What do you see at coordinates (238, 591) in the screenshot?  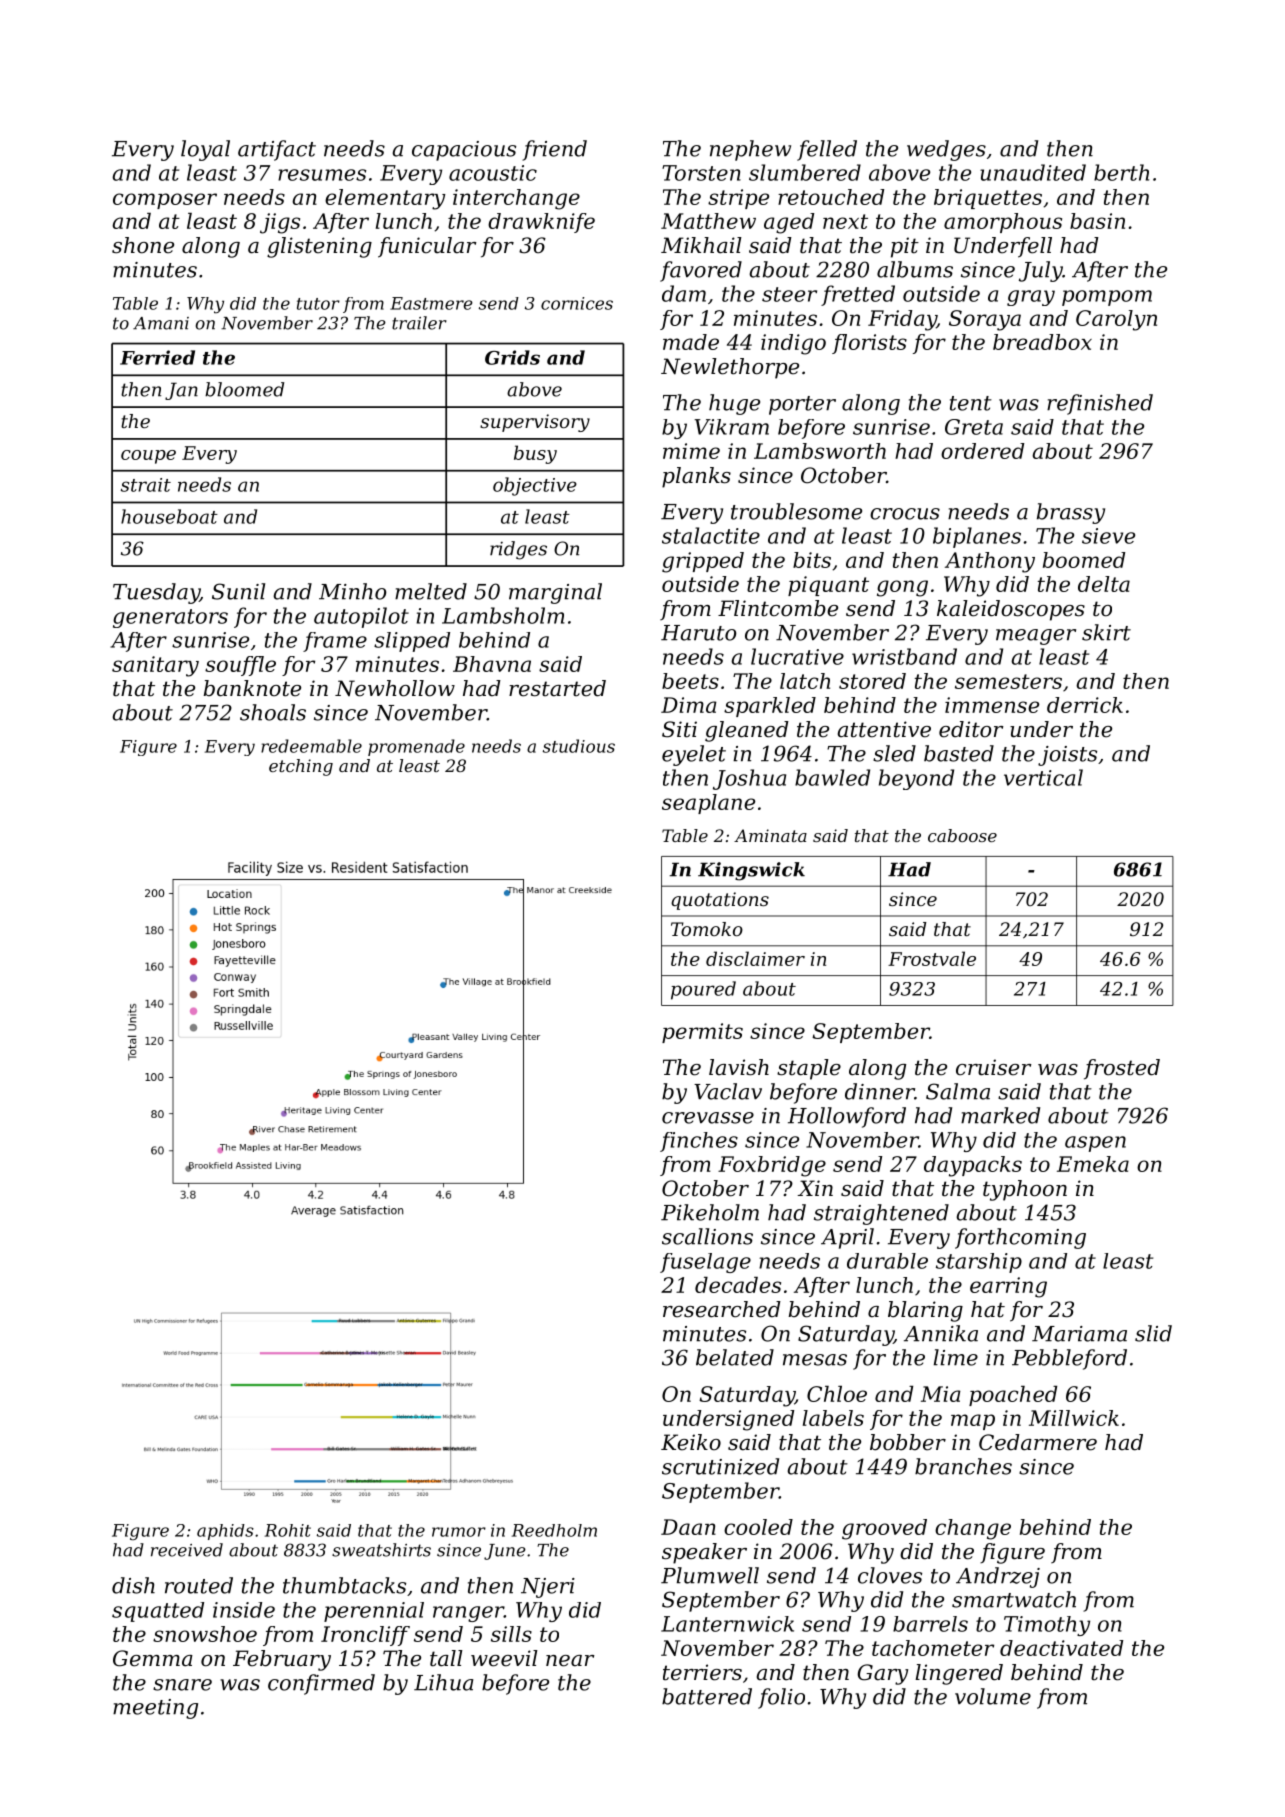 I see `Sunil` at bounding box center [238, 591].
